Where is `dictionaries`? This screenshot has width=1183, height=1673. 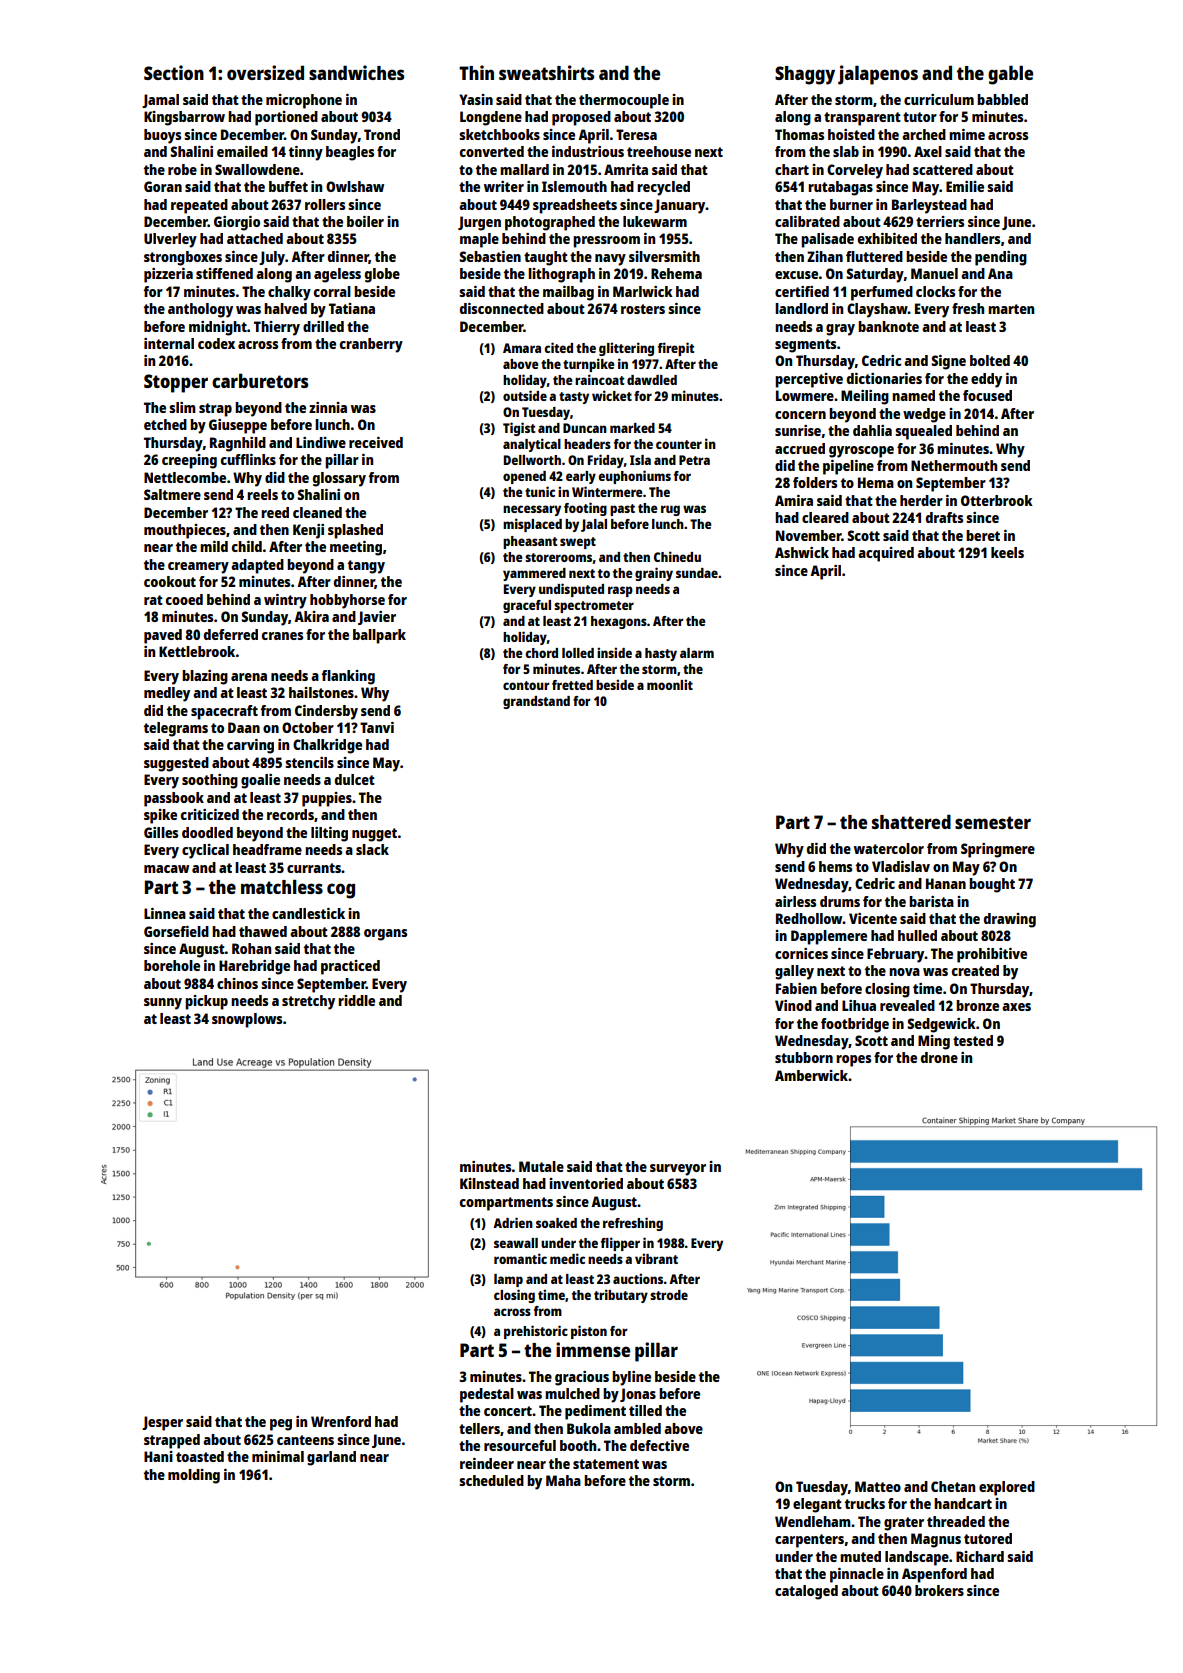
dictionaries is located at coordinates (884, 378).
